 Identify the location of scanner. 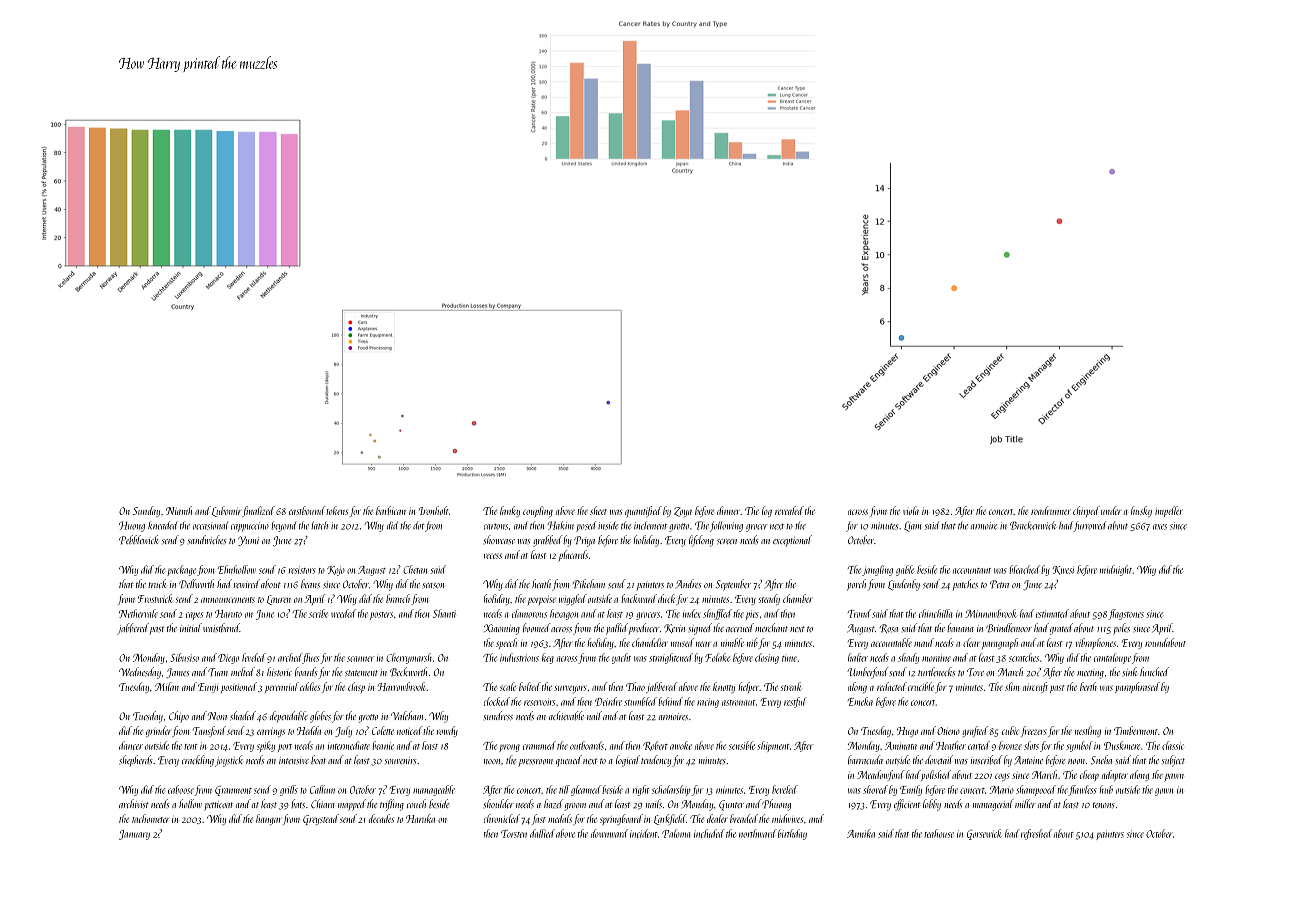
(361, 659).
